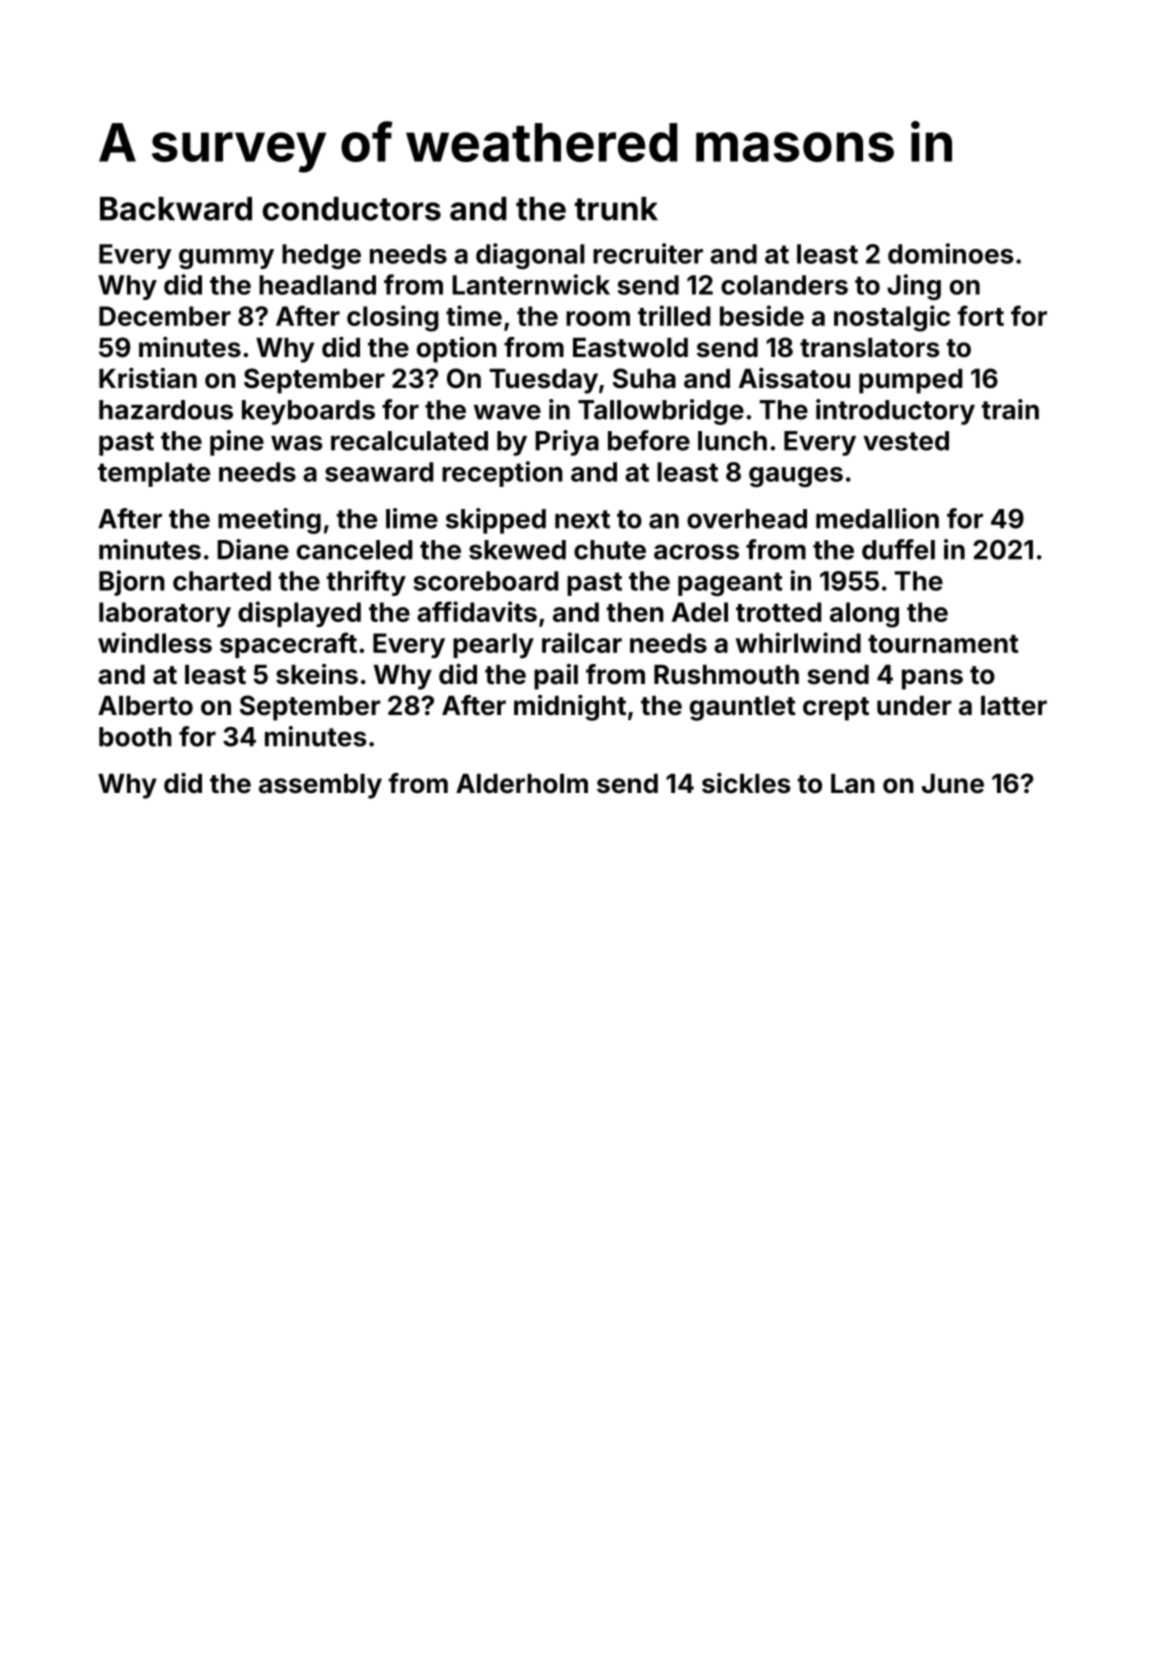 Image resolution: width=1165 pixels, height=1654 pixels. Describe the element at coordinates (980, 315) in the page. I see `fort` at that location.
